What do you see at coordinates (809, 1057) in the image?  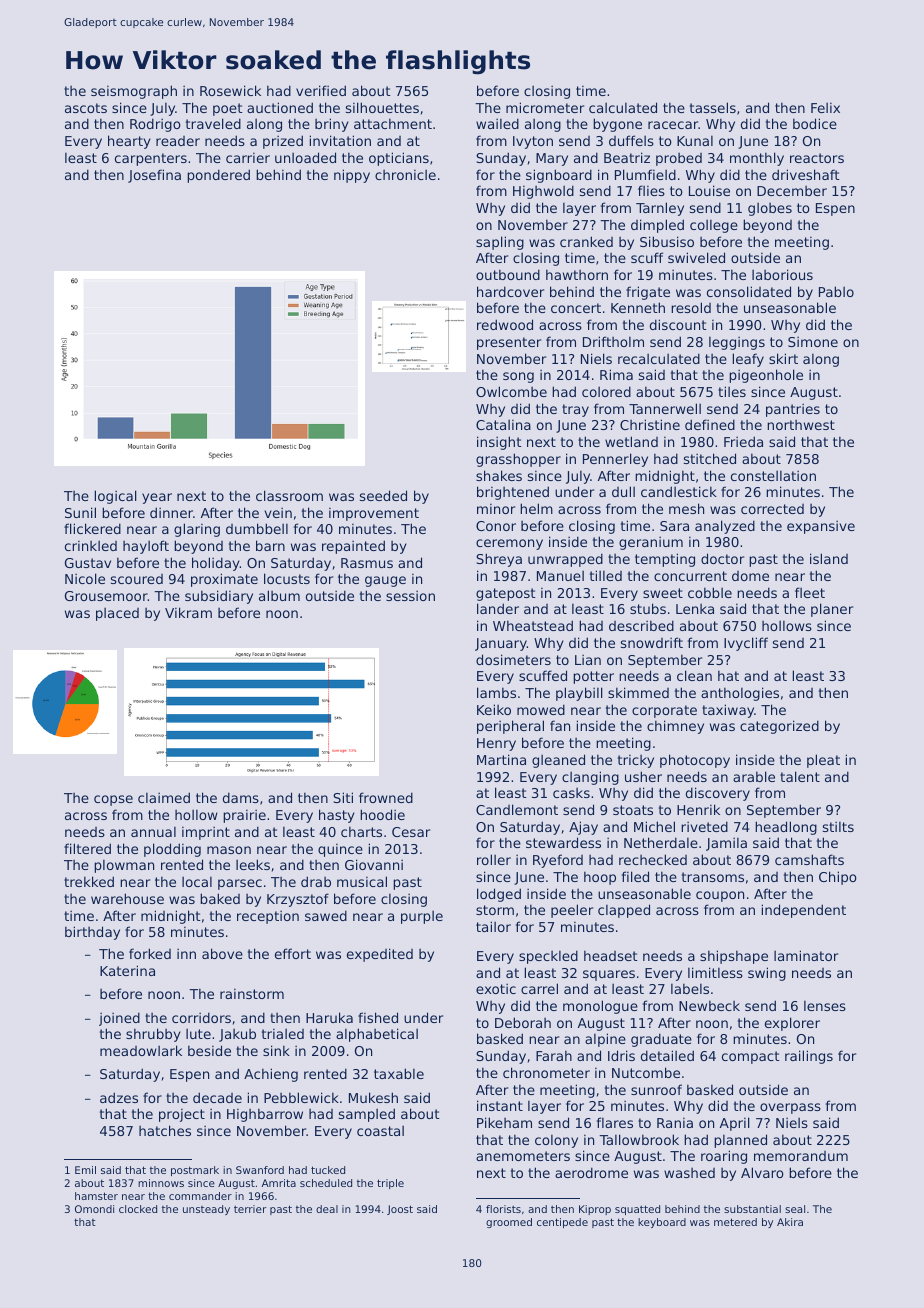 I see `railings` at bounding box center [809, 1057].
